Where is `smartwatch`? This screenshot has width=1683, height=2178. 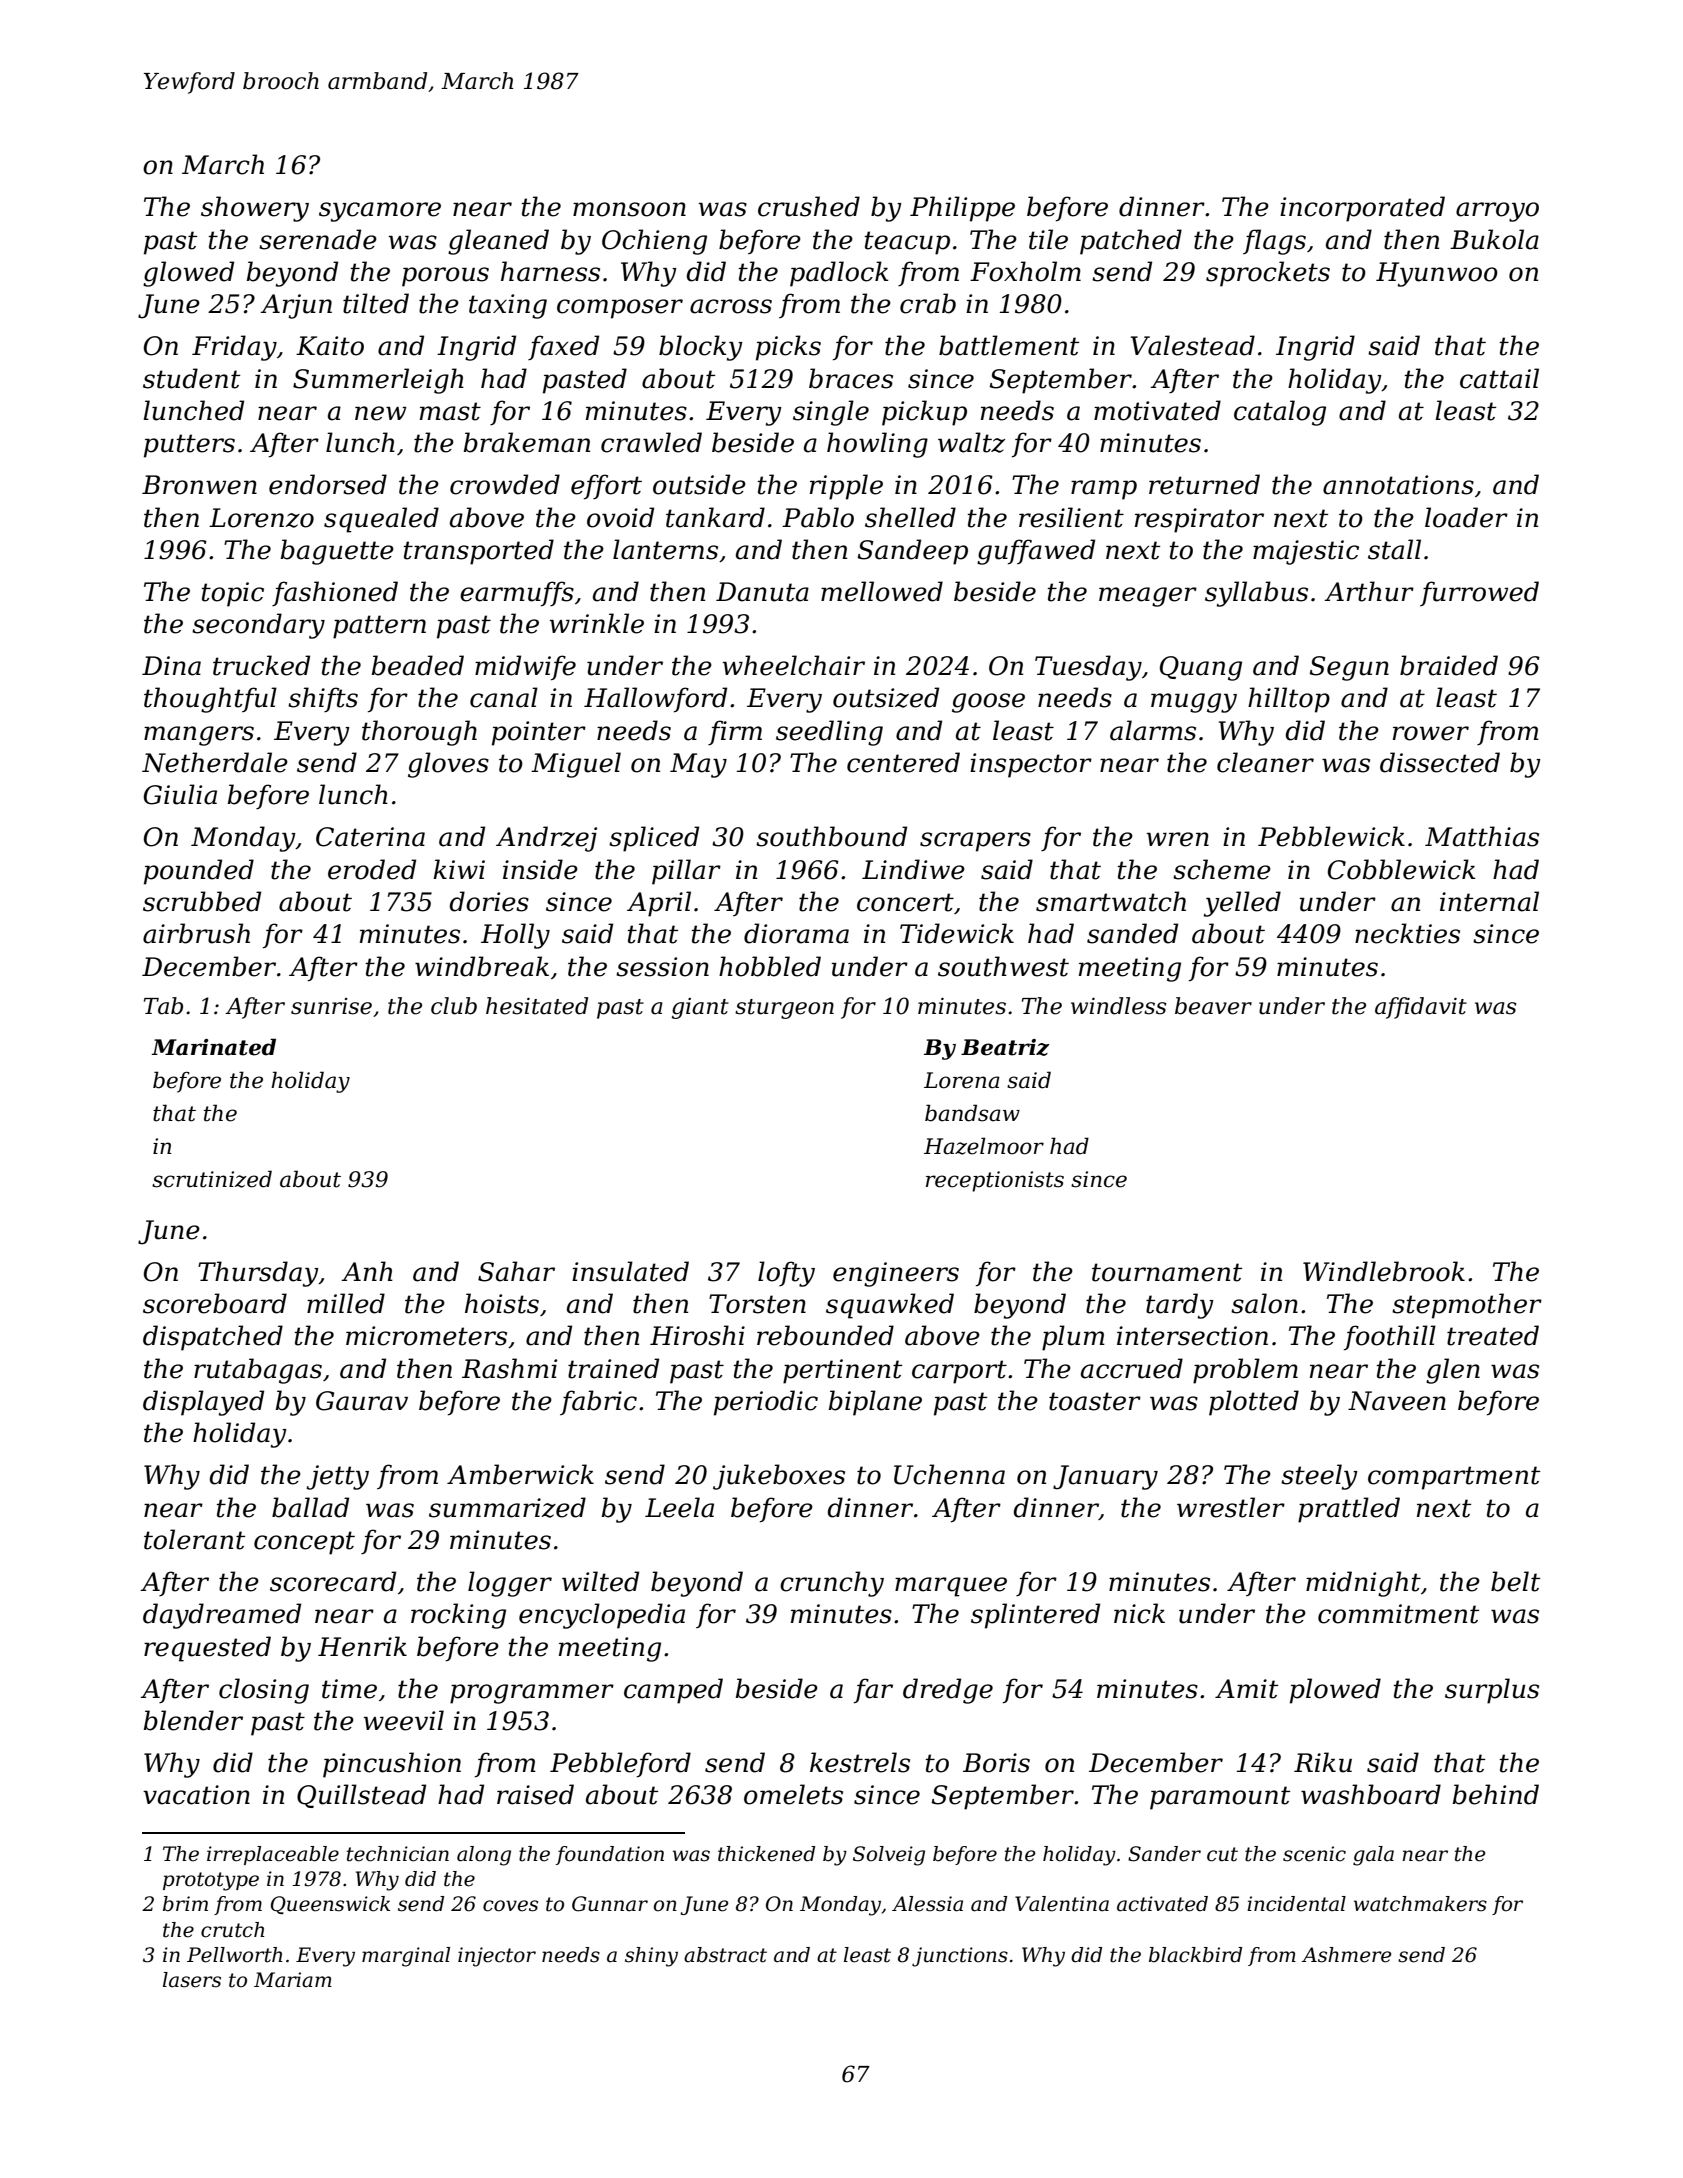 smartwatch is located at coordinates (1111, 901).
